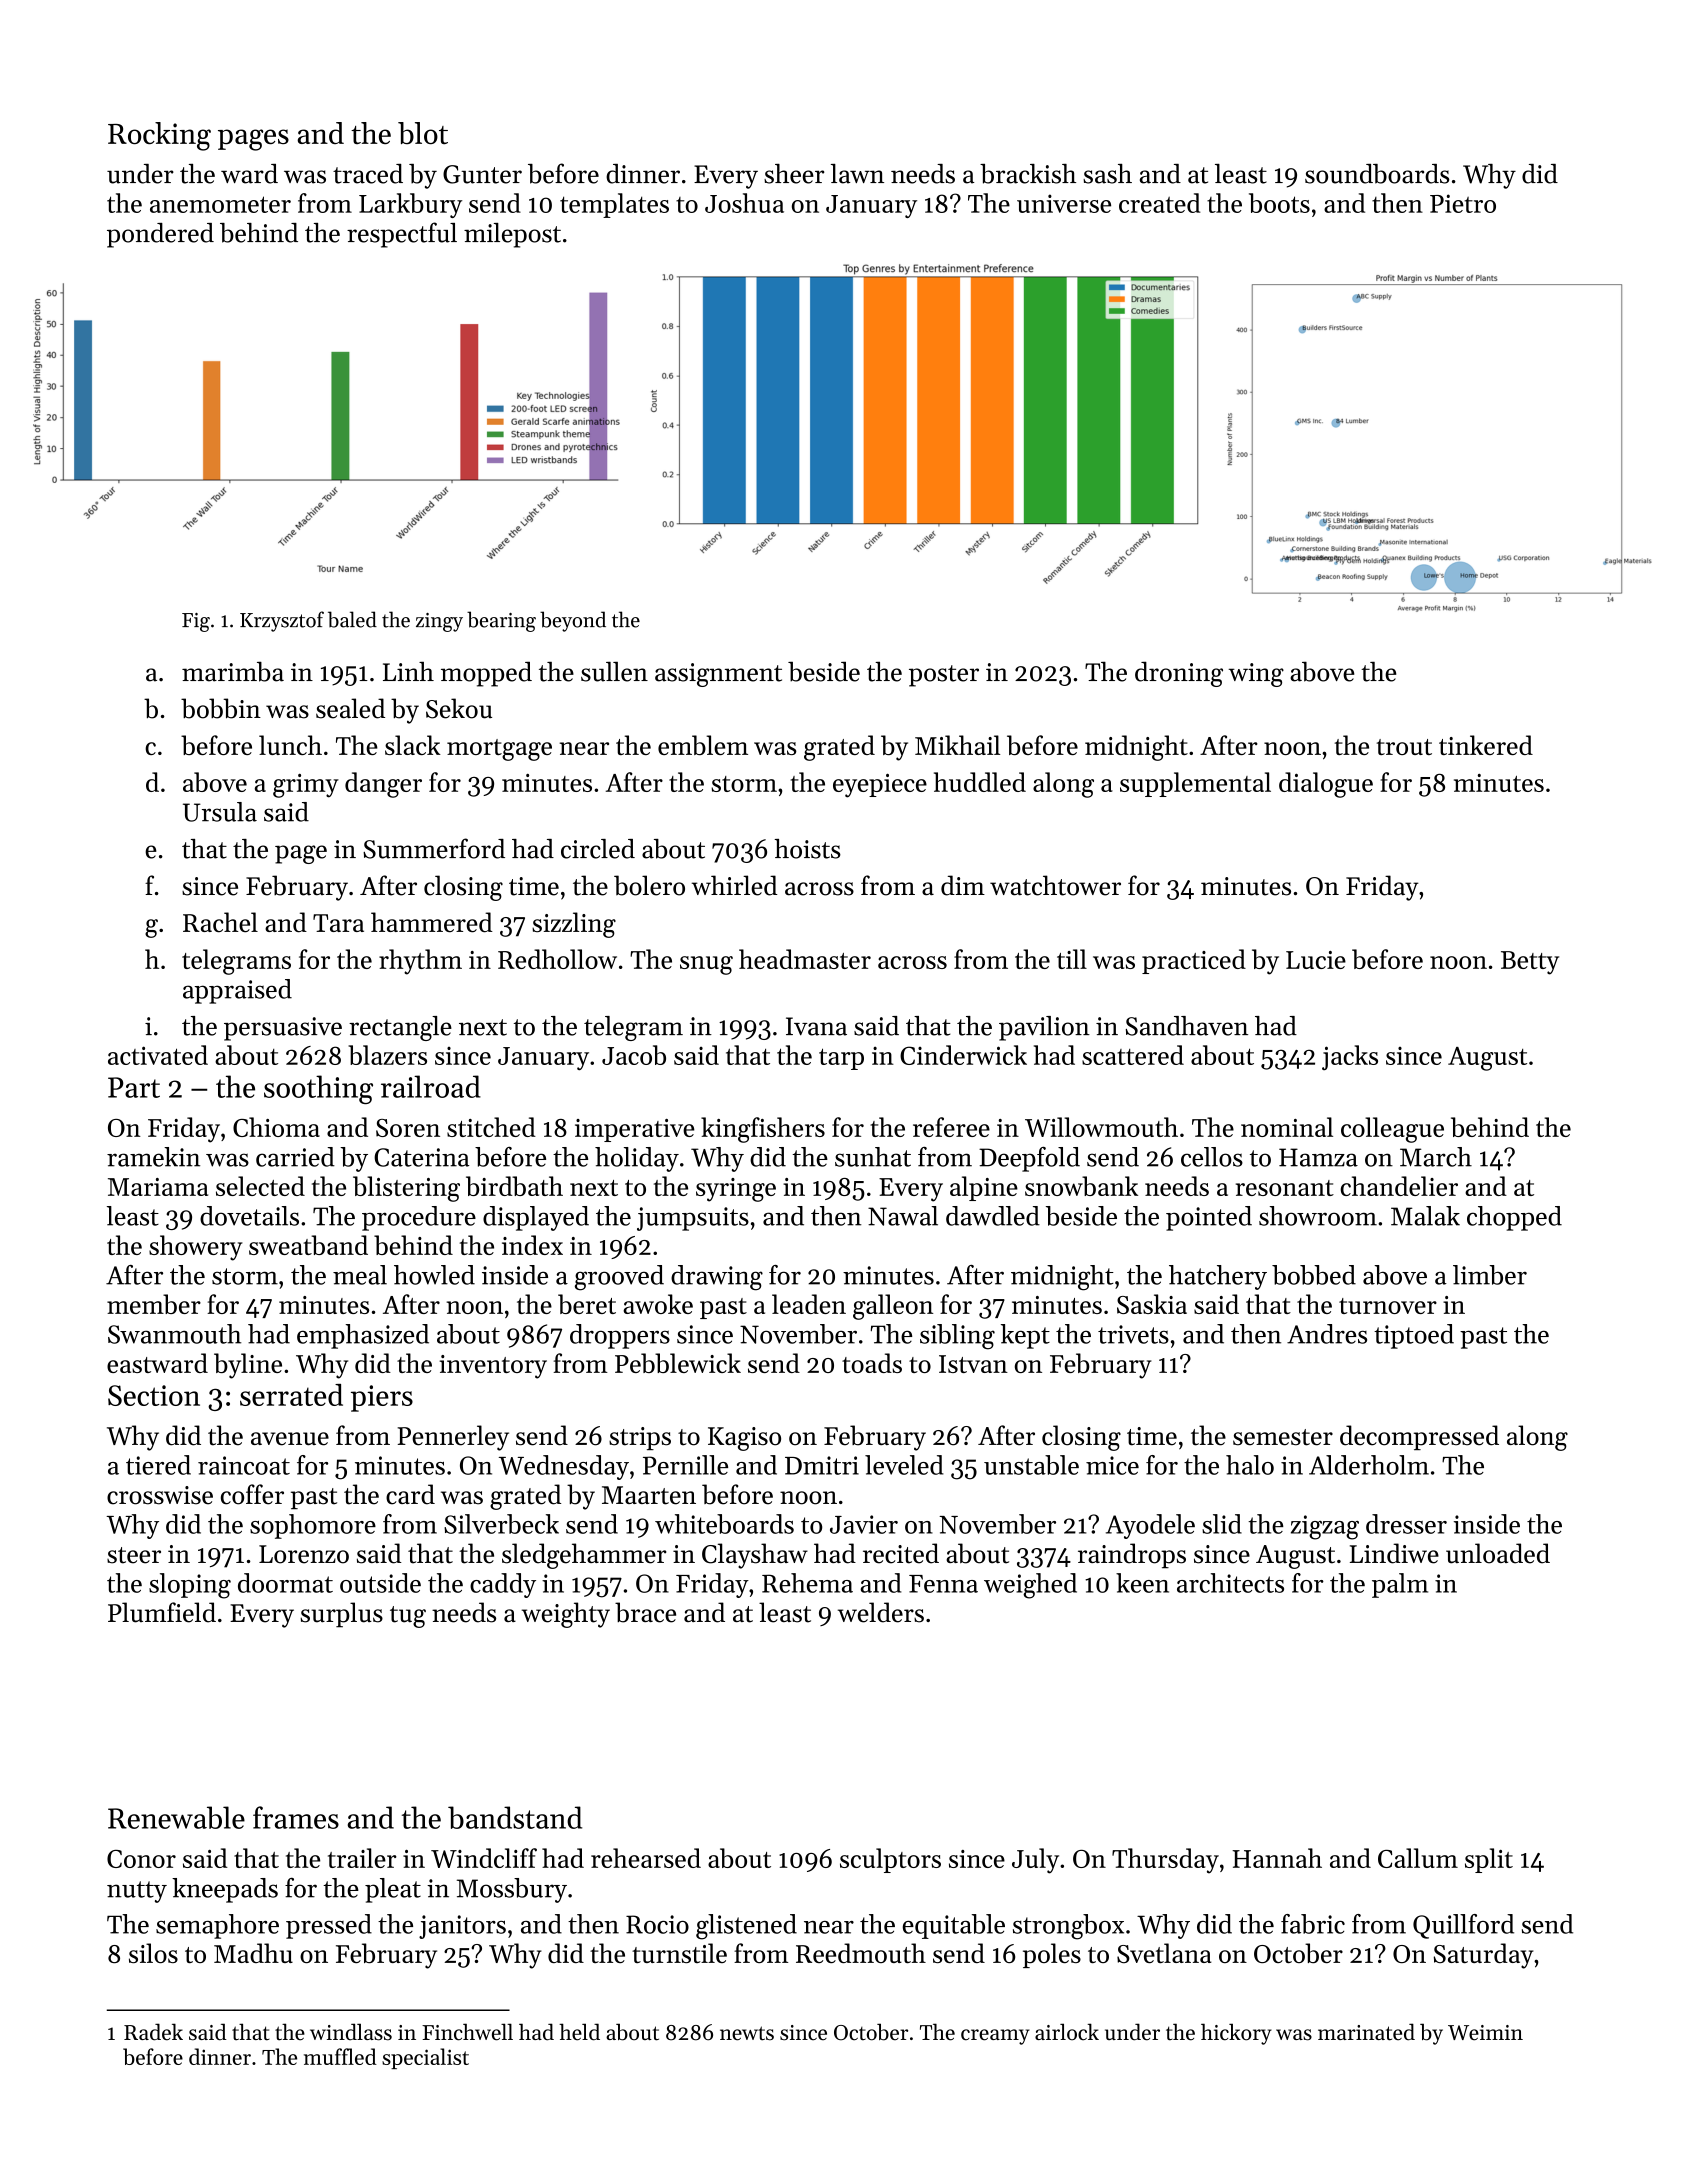 This page has width=1683, height=2178. What do you see at coordinates (744, 203) in the page?
I see `Joshua` at bounding box center [744, 203].
